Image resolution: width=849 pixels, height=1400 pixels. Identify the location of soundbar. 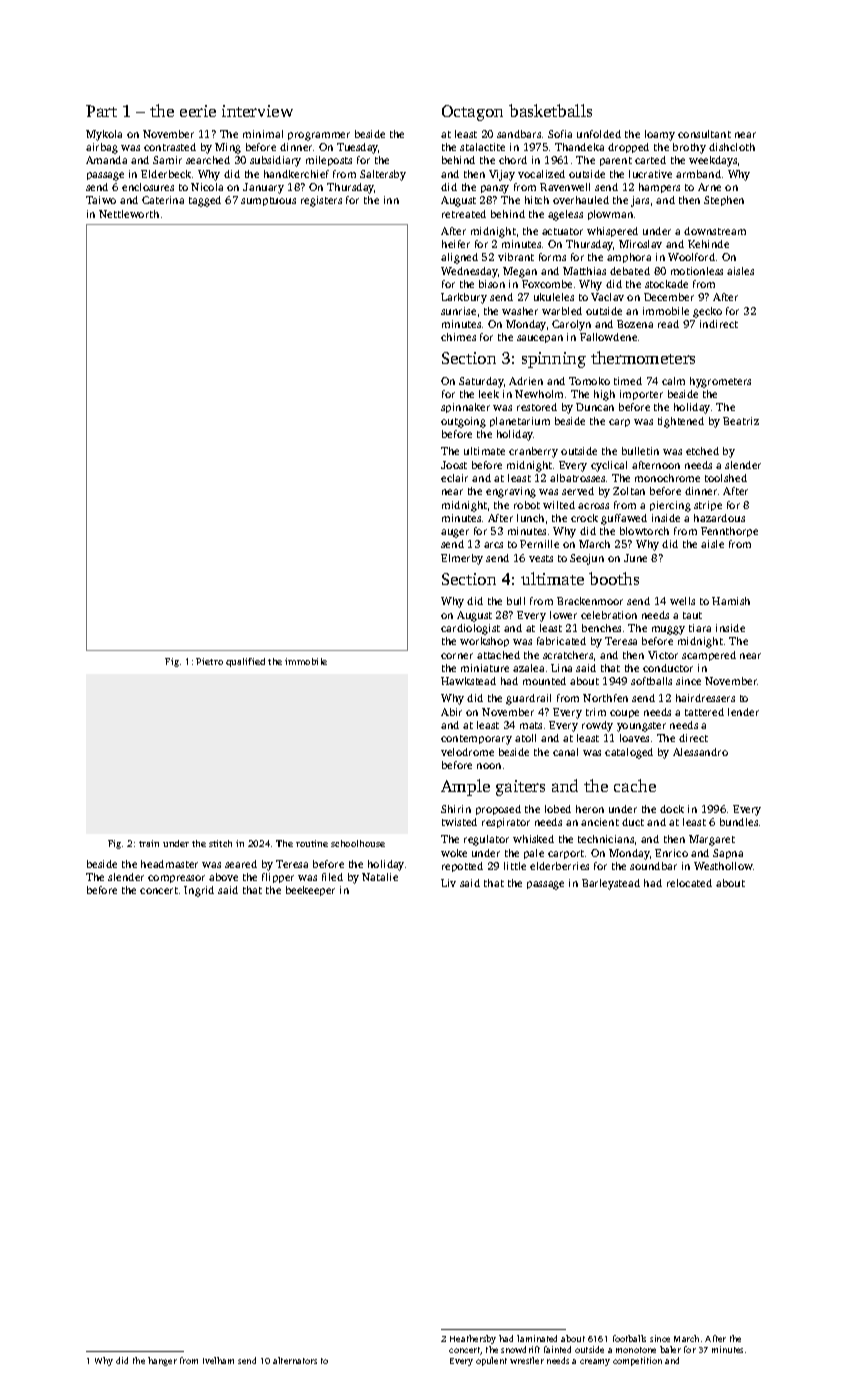
(653, 866).
